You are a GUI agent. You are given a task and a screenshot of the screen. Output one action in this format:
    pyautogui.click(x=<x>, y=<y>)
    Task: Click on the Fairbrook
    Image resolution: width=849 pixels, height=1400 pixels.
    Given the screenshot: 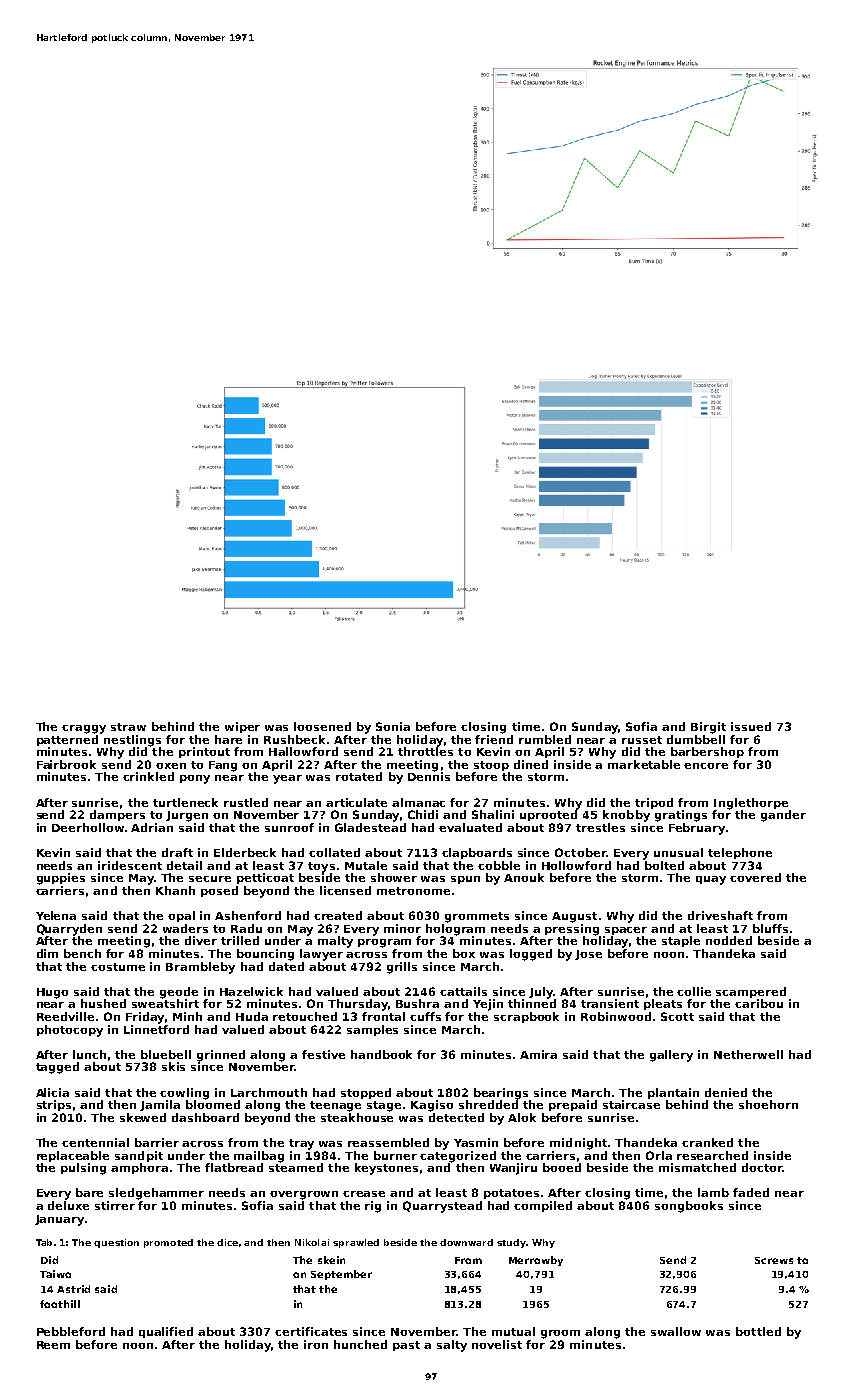 What is the action you would take?
    pyautogui.click(x=66, y=764)
